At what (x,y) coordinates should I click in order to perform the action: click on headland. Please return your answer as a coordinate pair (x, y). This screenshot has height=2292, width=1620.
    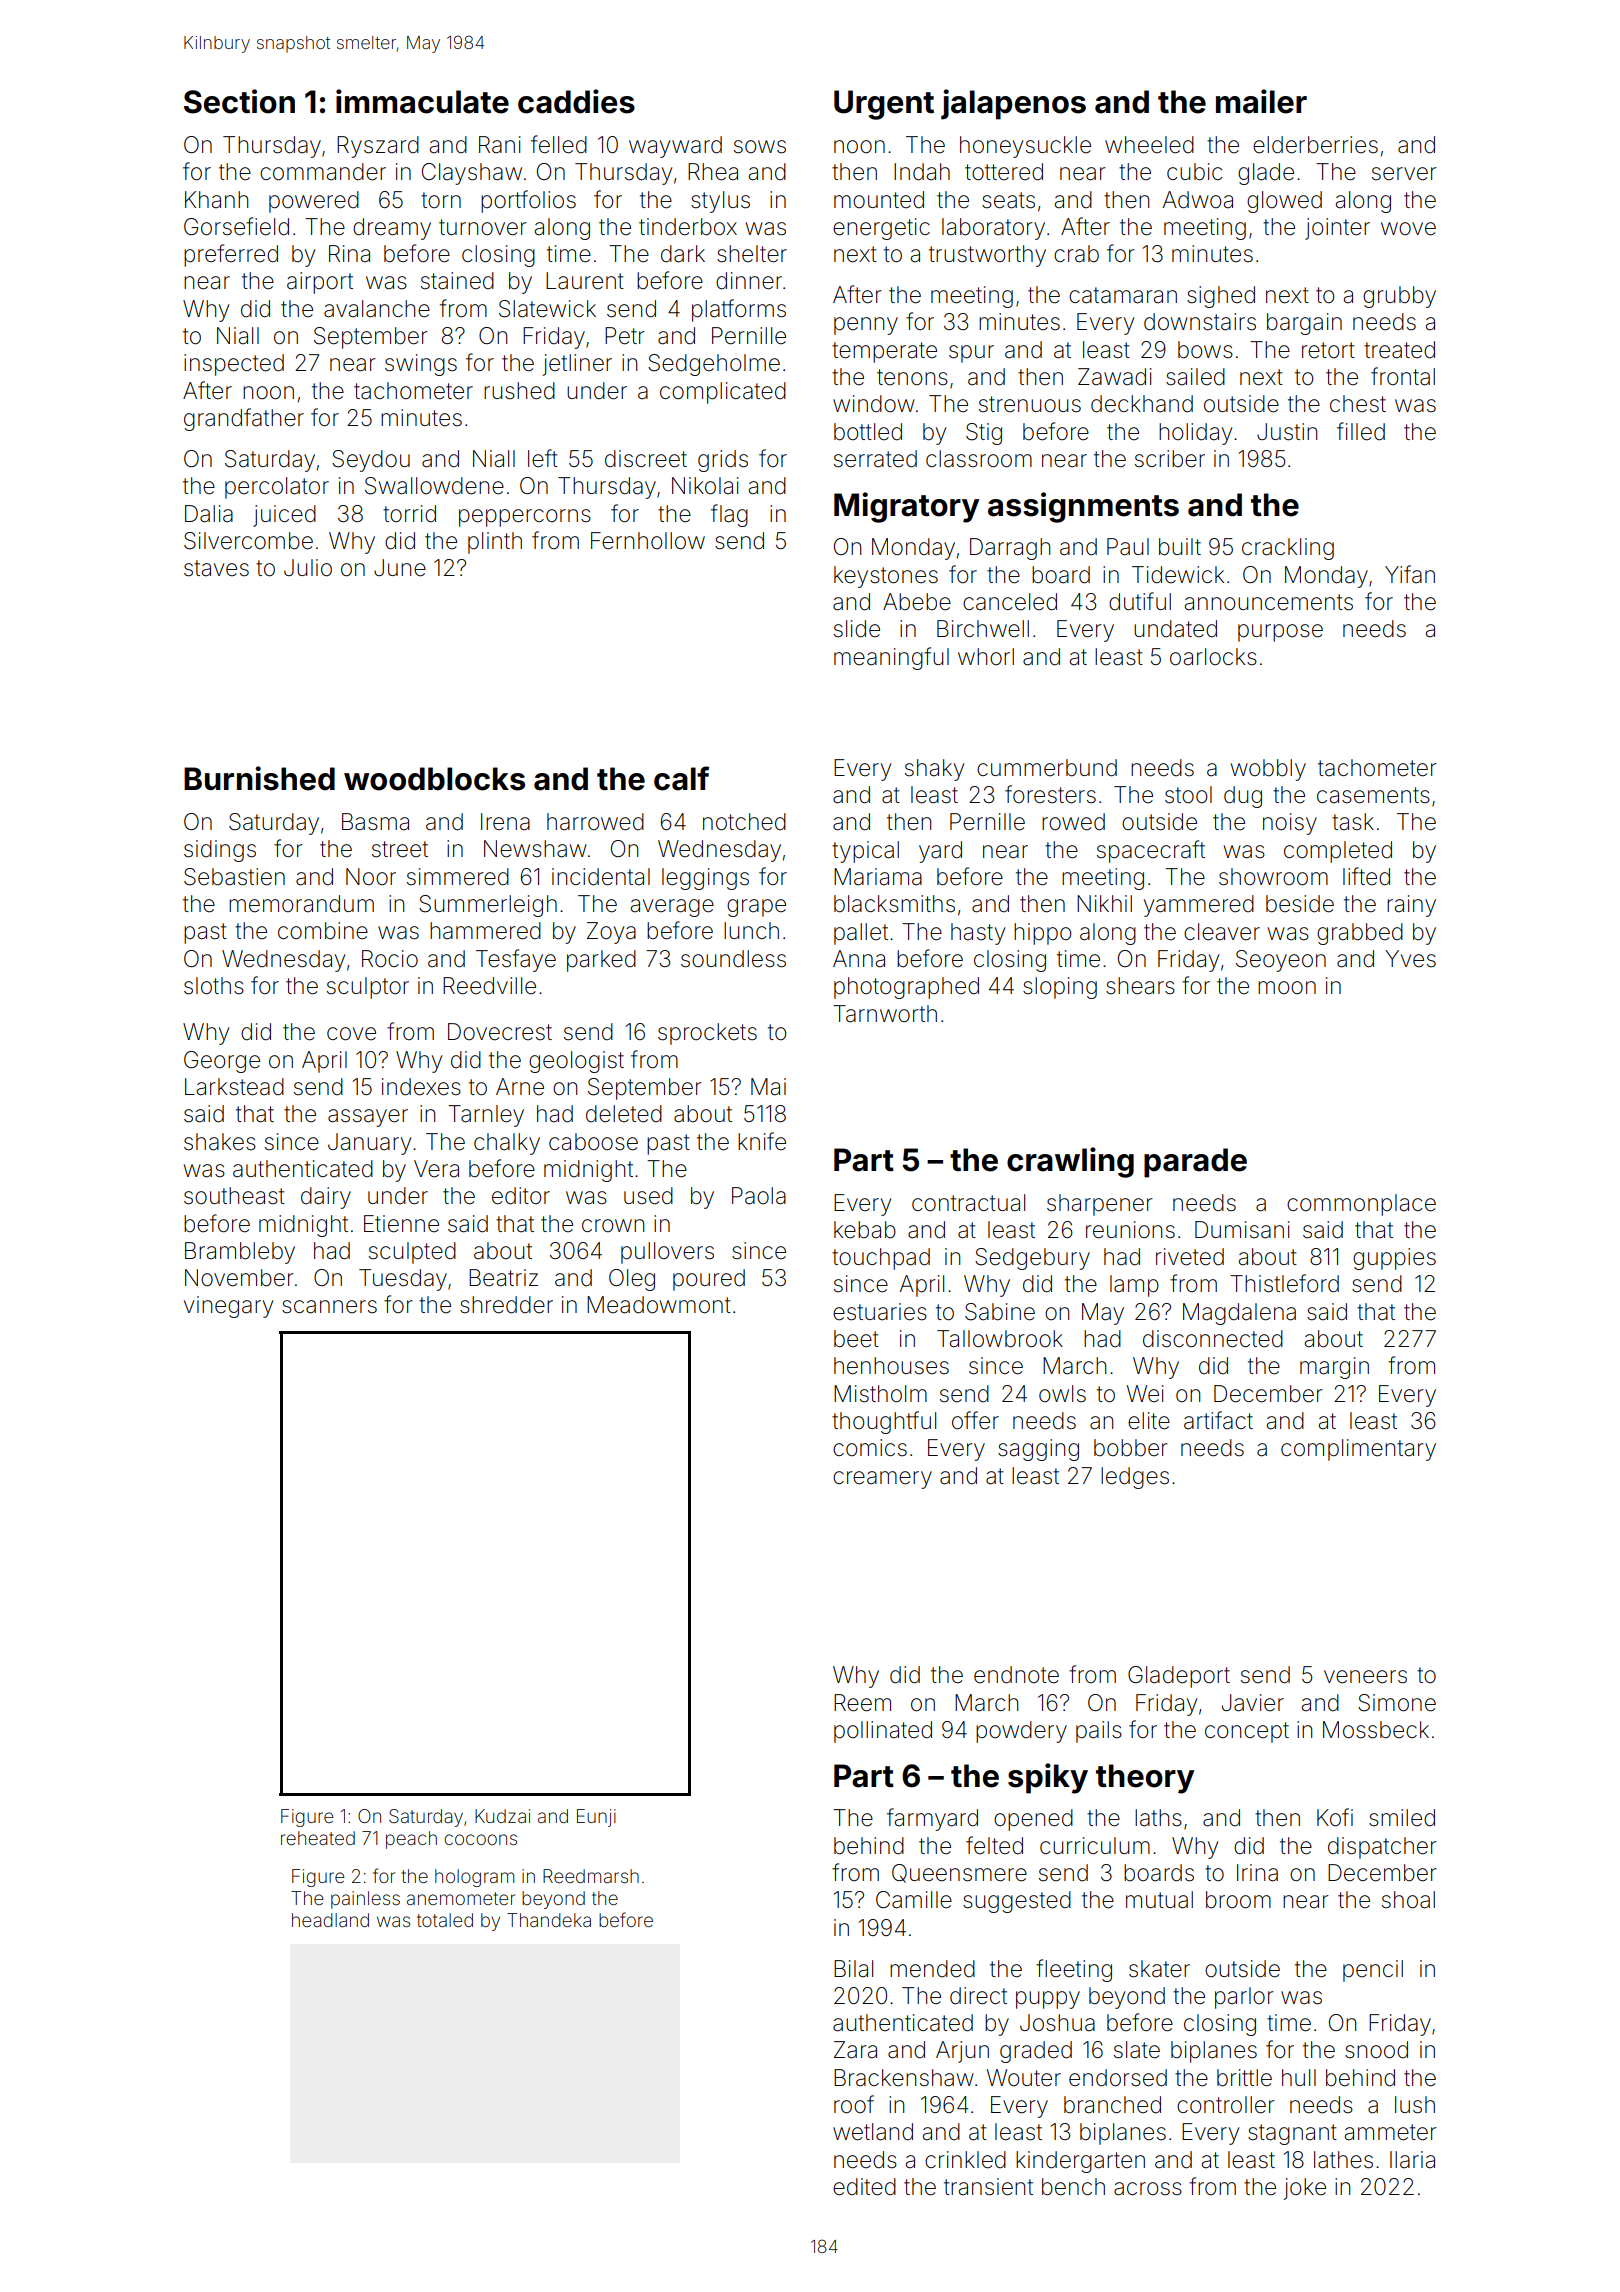
    Looking at the image, I should click on (330, 1920).
